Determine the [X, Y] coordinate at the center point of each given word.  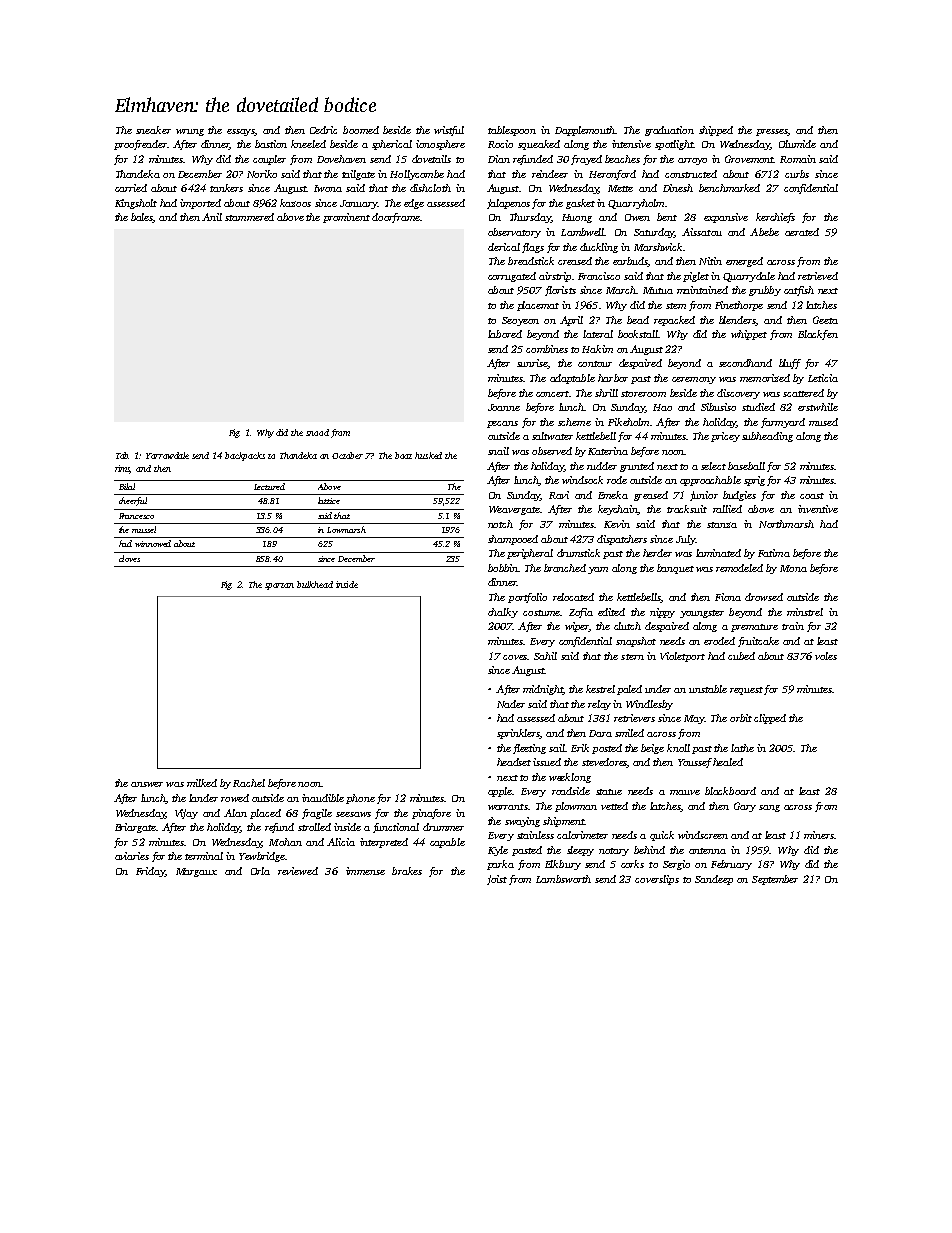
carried [131, 188]
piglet [696, 277]
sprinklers [518, 734]
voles [826, 656]
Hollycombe [417, 175]
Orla [260, 871]
